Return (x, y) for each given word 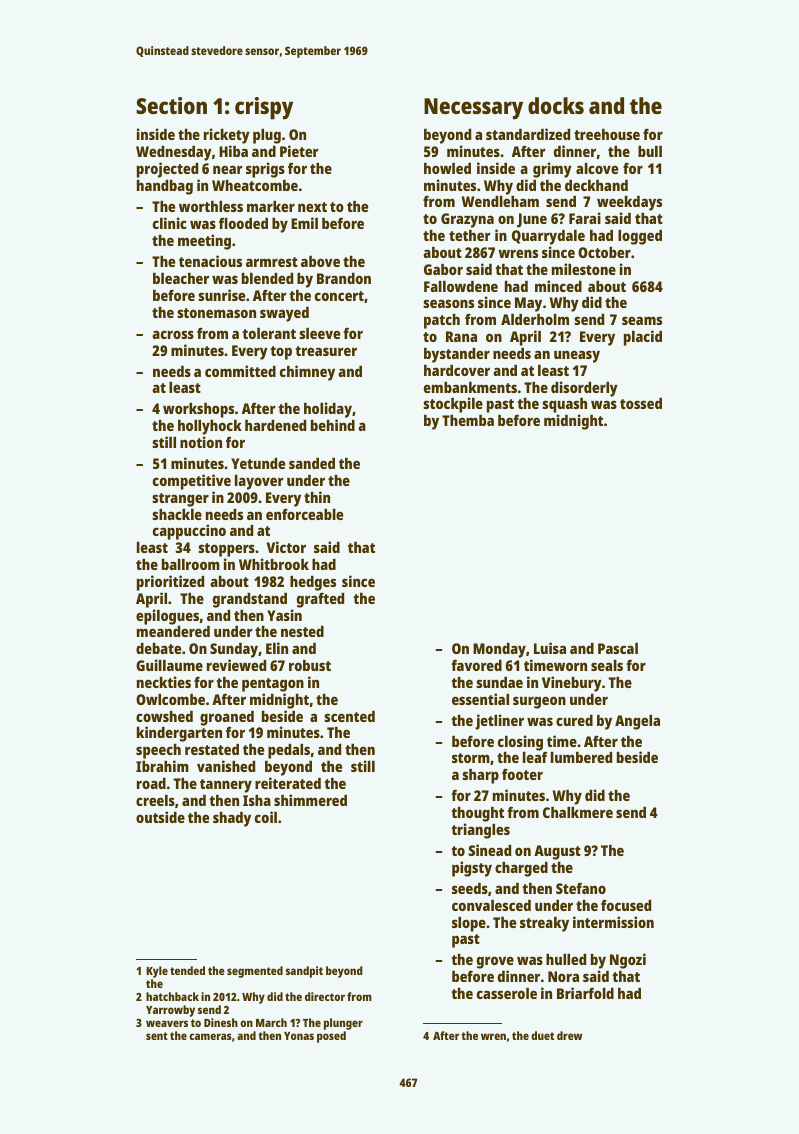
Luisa (550, 648)
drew (569, 1035)
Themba (468, 420)
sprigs (265, 170)
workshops (198, 410)
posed (331, 1037)
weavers (167, 1023)
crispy (264, 108)
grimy (552, 170)
